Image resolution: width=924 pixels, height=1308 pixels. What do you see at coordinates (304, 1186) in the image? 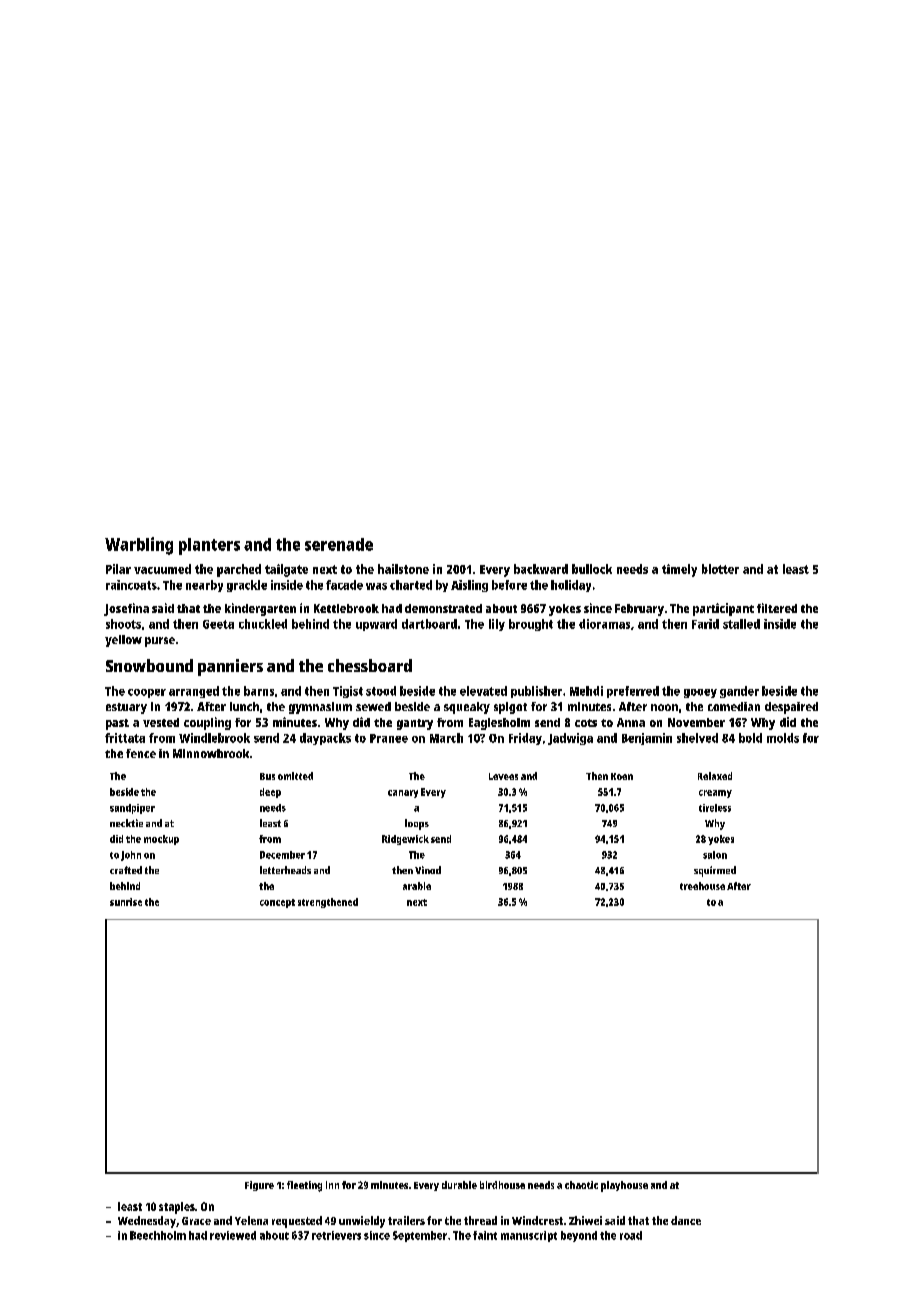
I see `fleeting` at bounding box center [304, 1186].
